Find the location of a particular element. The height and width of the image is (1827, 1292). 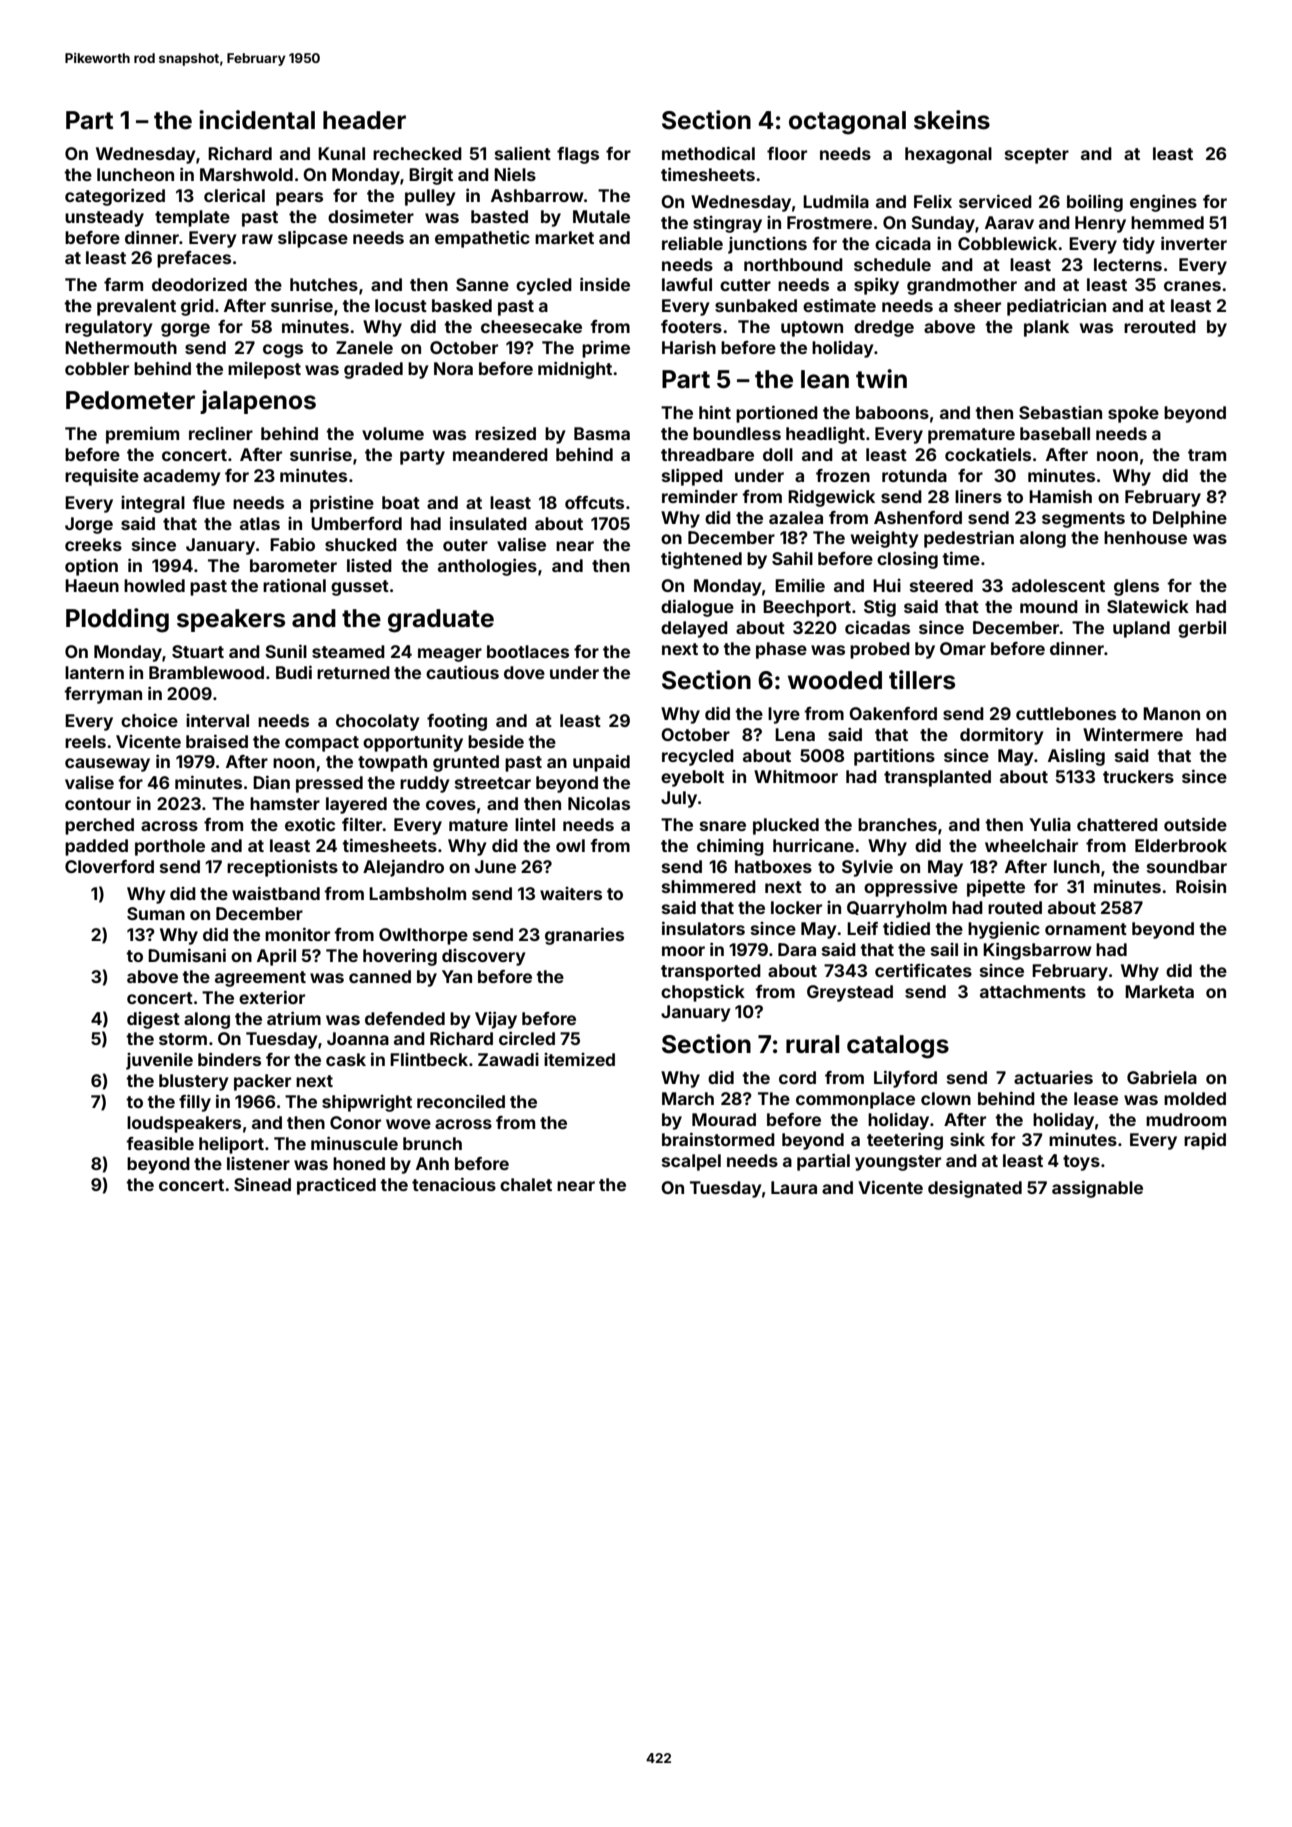

Delphine is located at coordinates (1190, 519).
